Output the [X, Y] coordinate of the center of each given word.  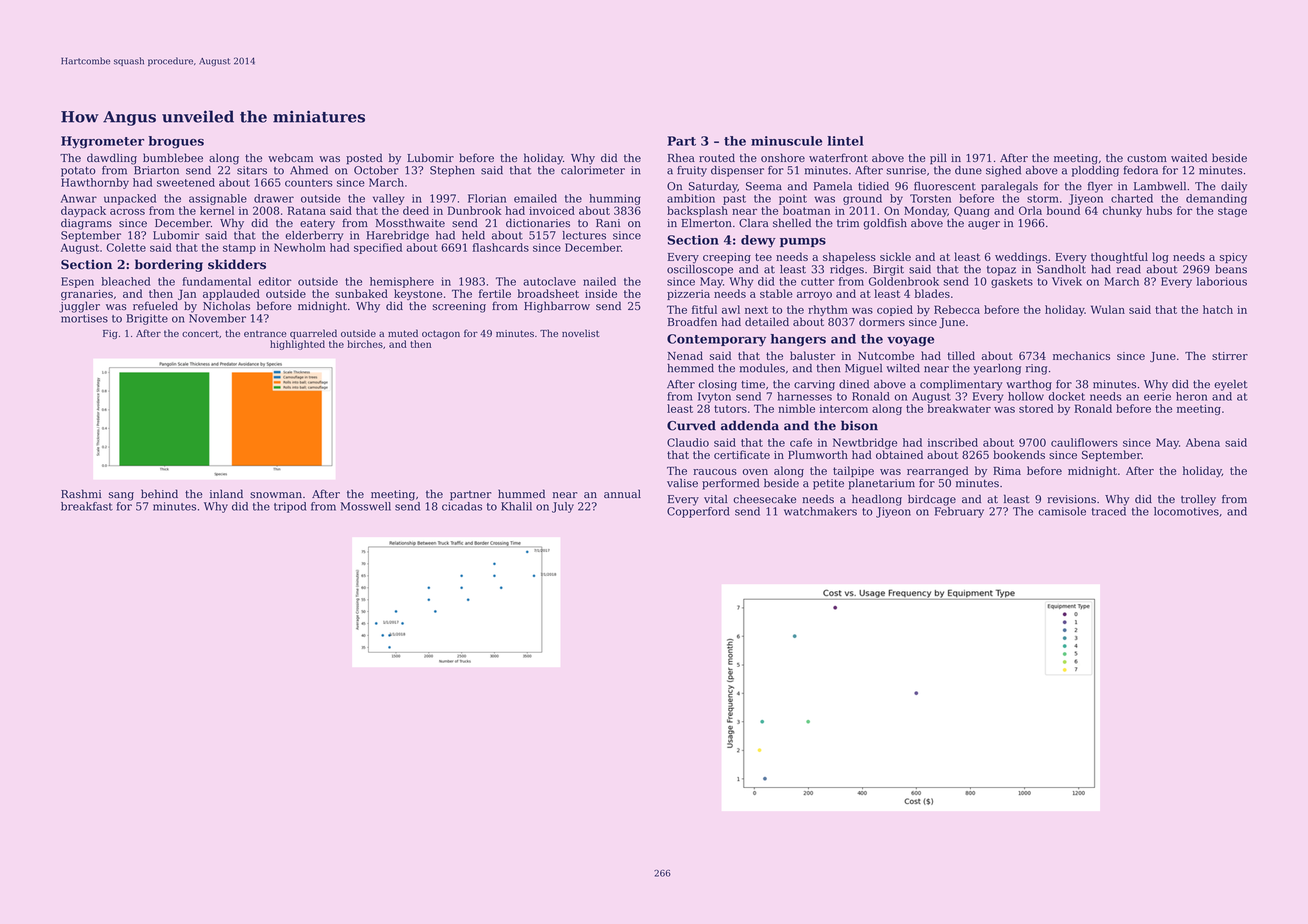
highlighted [297, 345]
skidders [237, 264]
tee [763, 257]
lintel [845, 141]
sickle [895, 256]
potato [78, 172]
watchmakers [820, 511]
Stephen [452, 171]
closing [718, 385]
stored [1036, 408]
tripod [290, 507]
